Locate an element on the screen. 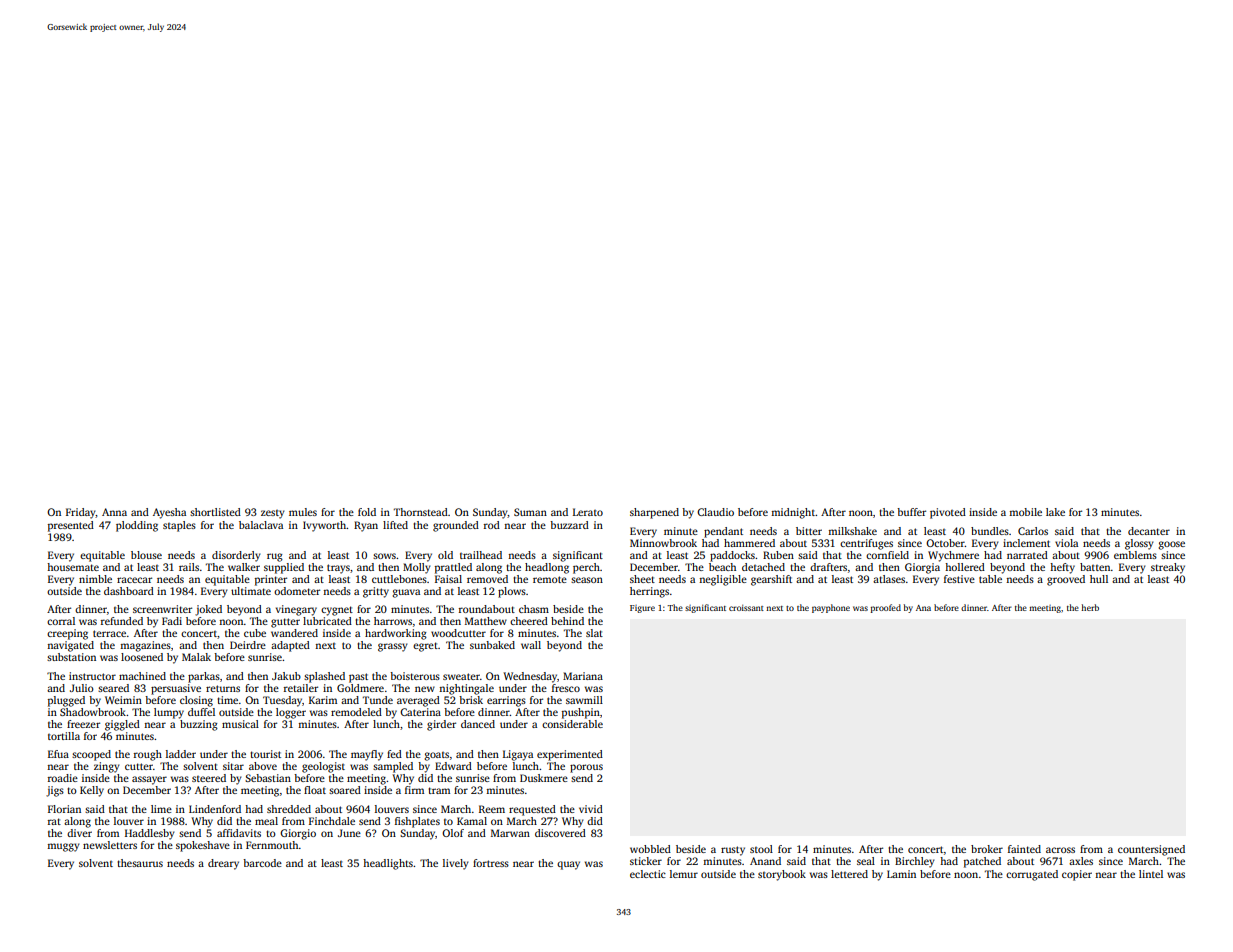 The image size is (1233, 952). decanter is located at coordinates (1149, 531).
